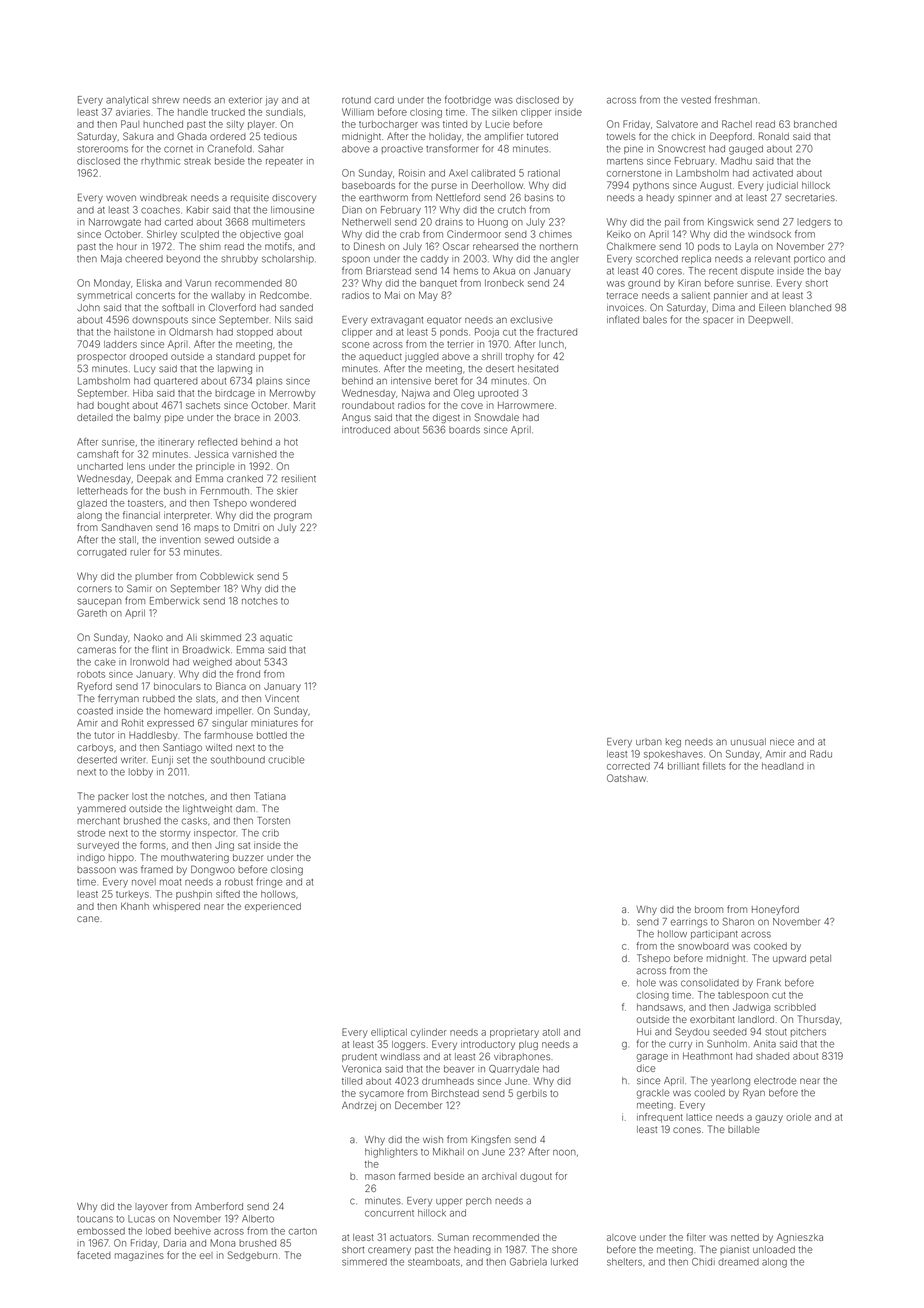  I want to click on weighed, so click(212, 663).
